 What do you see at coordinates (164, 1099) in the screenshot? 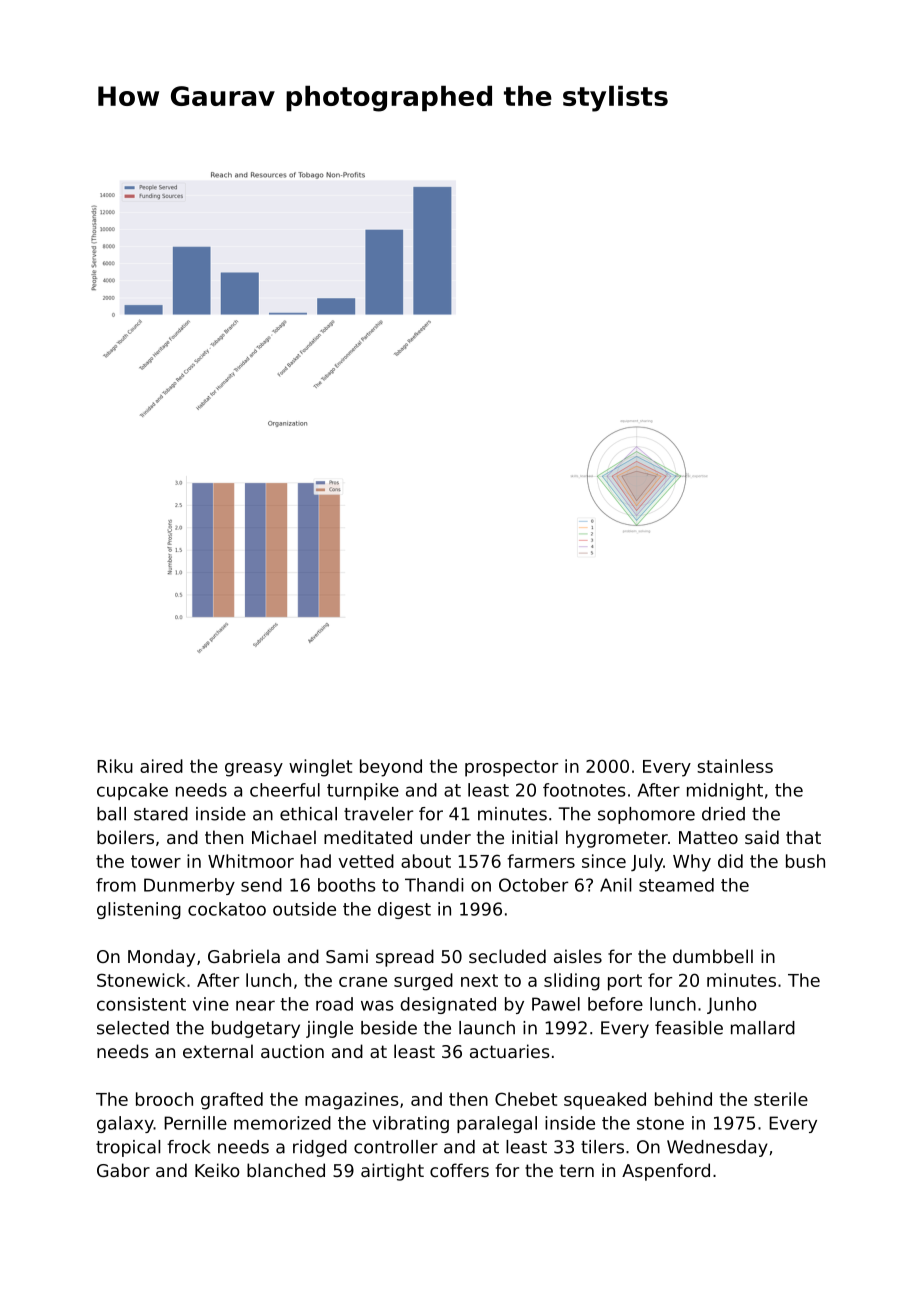
I see `brooch` at bounding box center [164, 1099].
